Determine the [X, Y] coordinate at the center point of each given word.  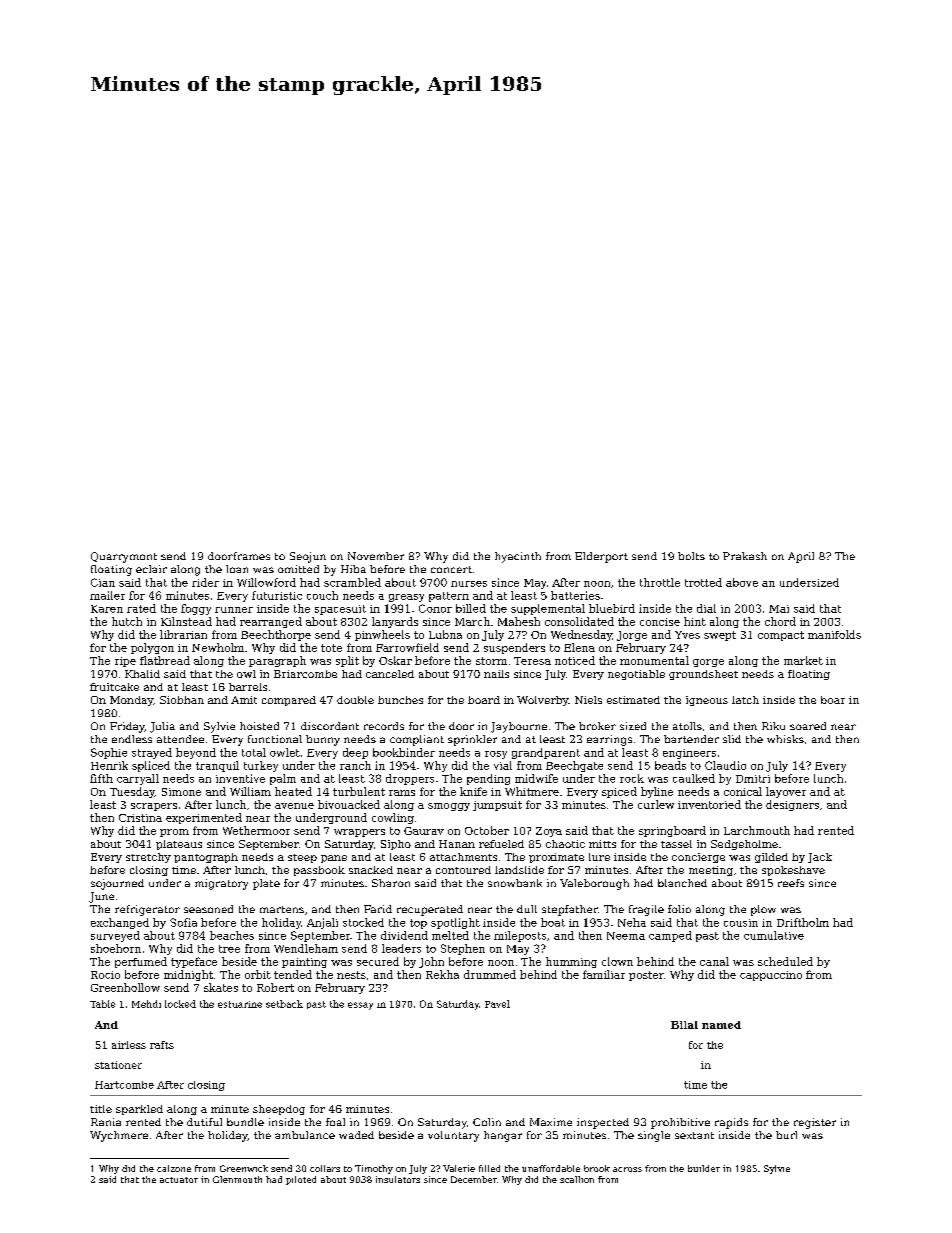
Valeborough [594, 884]
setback [284, 1004]
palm [283, 779]
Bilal [684, 1025]
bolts [691, 556]
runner [234, 610]
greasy [406, 598]
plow [763, 910]
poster [646, 976]
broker [597, 726]
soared [808, 726]
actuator [179, 1180]
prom [174, 833]
